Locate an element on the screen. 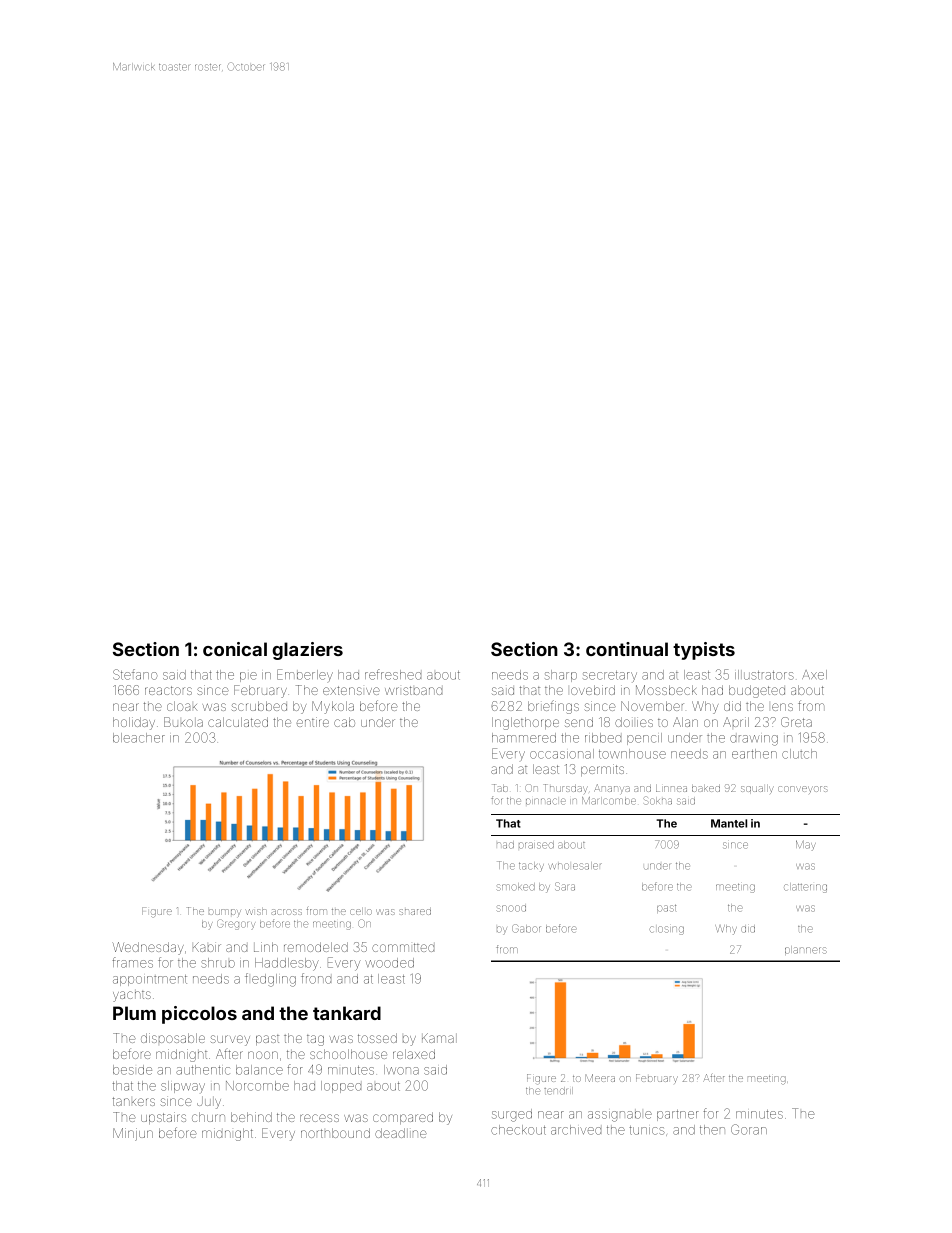  Meera is located at coordinates (600, 1078).
